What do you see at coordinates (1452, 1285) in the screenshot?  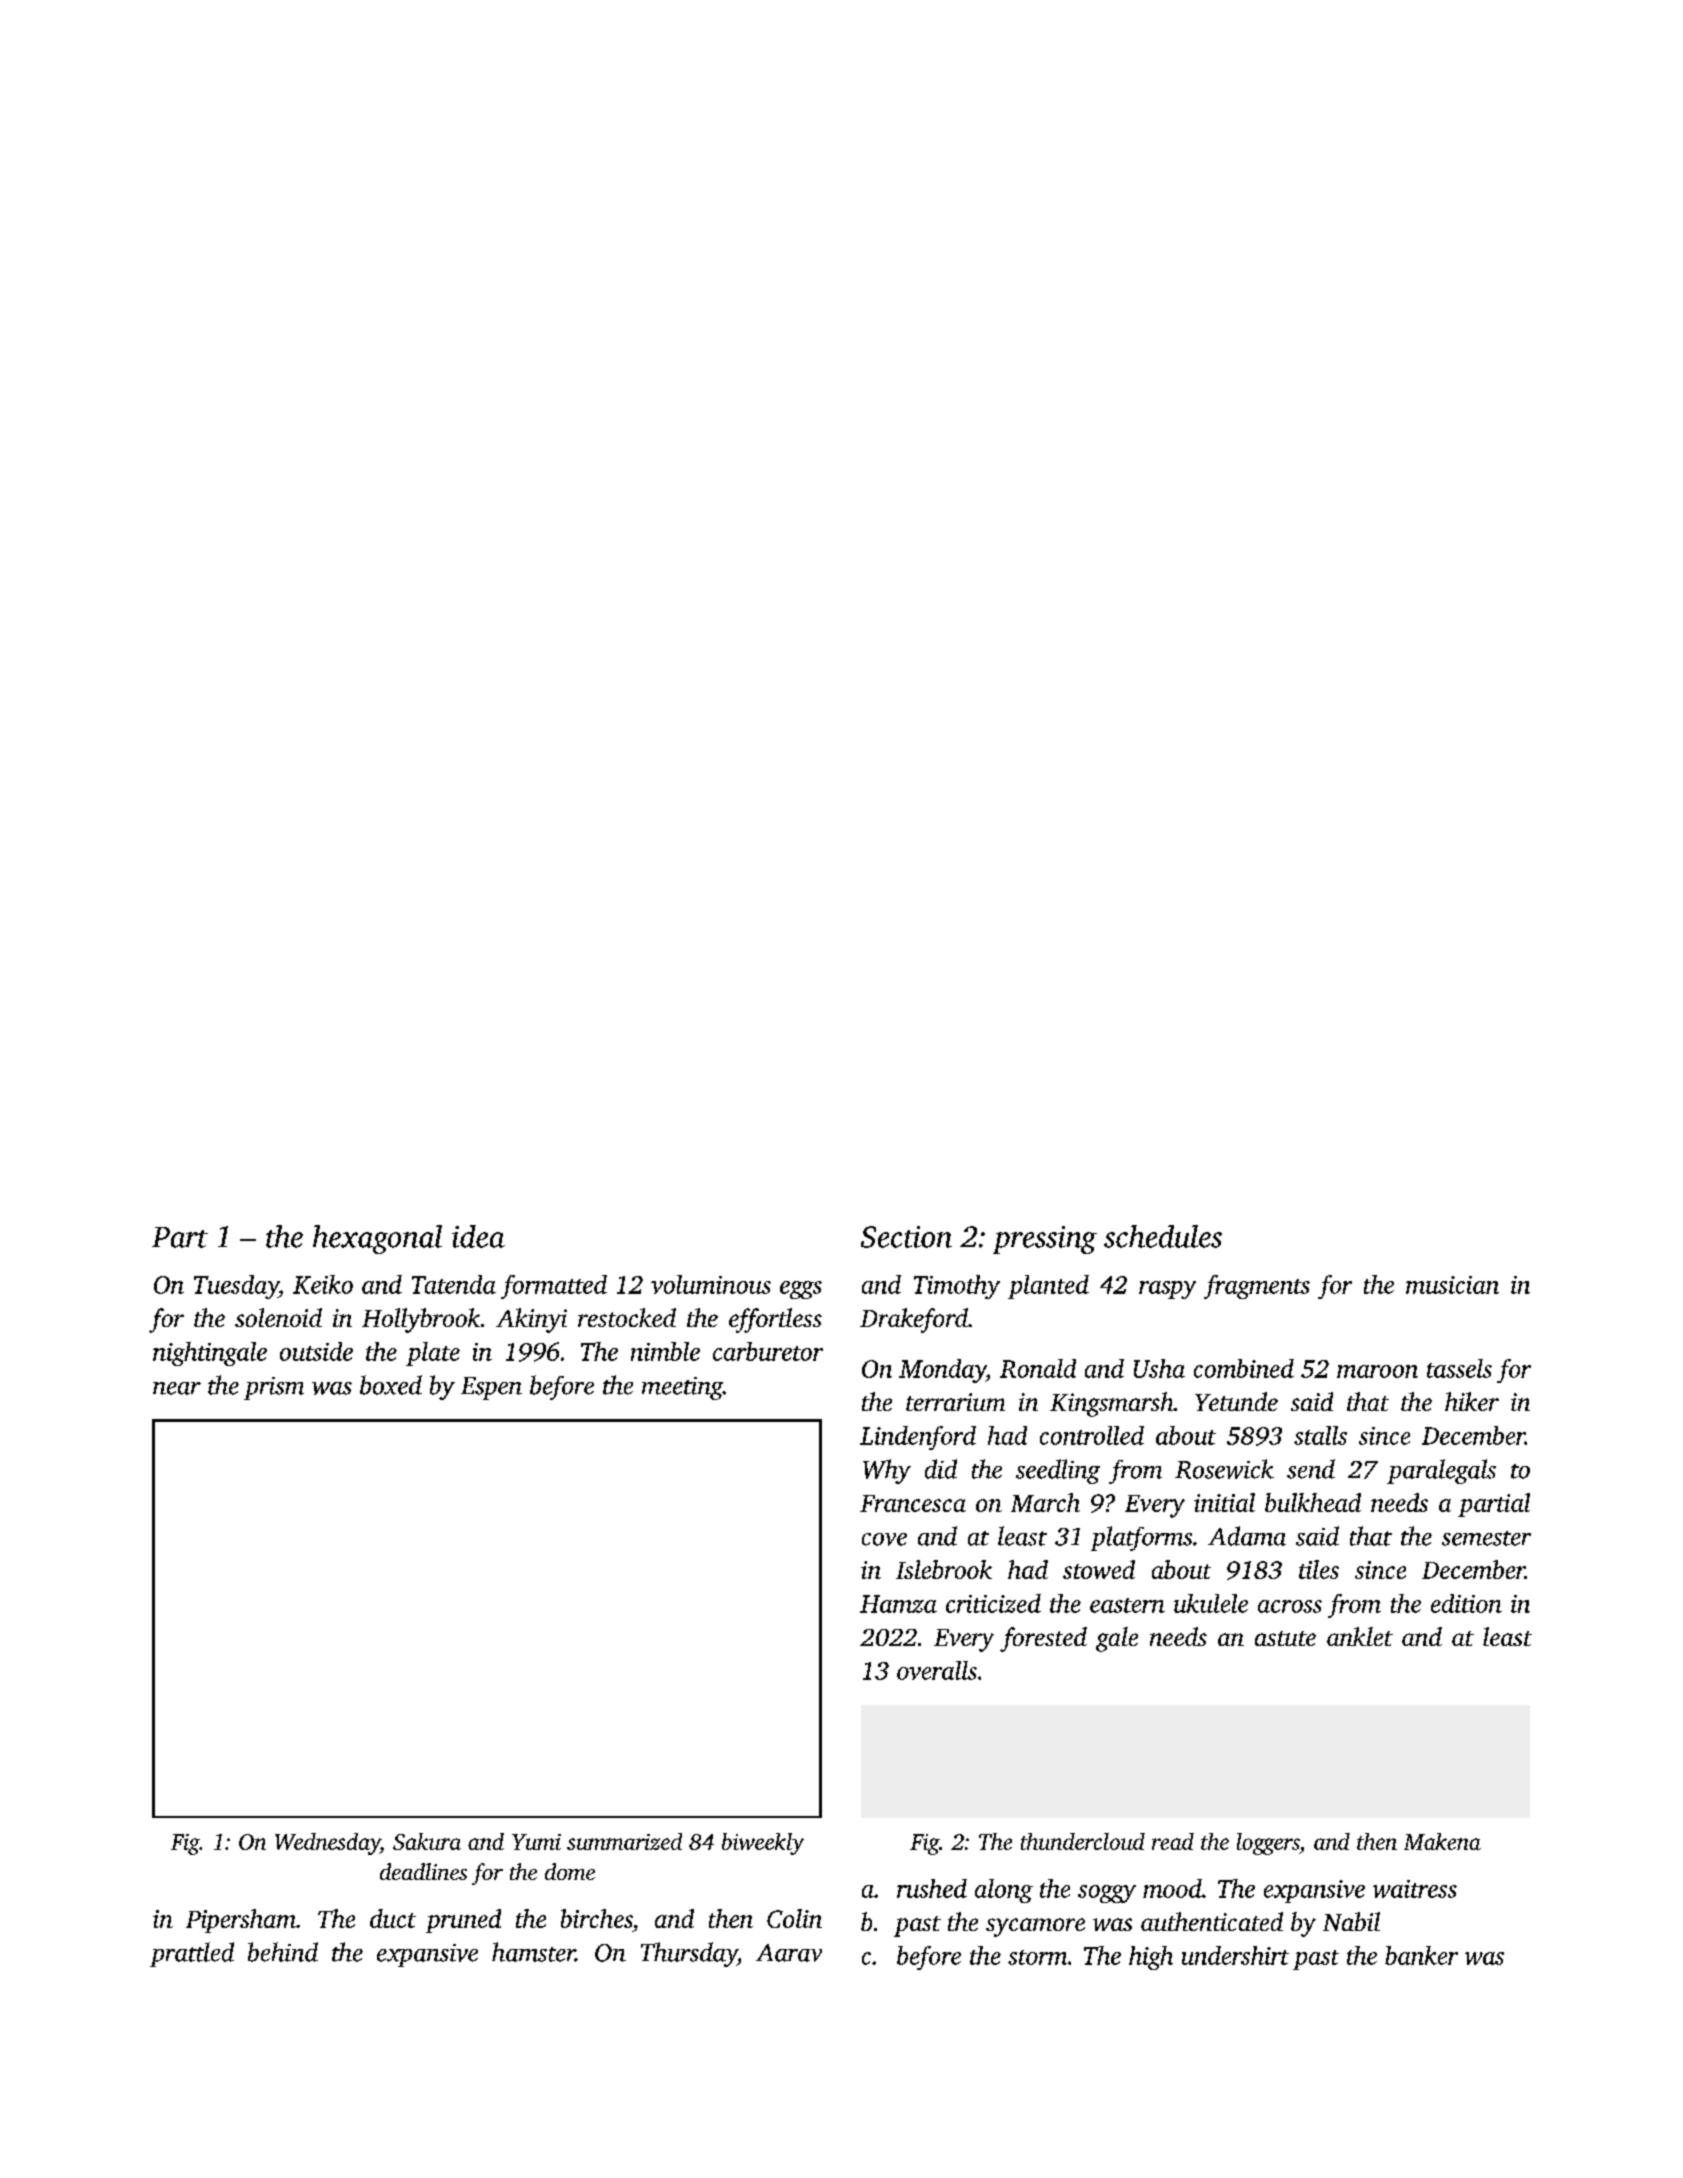 I see `musician` at bounding box center [1452, 1285].
